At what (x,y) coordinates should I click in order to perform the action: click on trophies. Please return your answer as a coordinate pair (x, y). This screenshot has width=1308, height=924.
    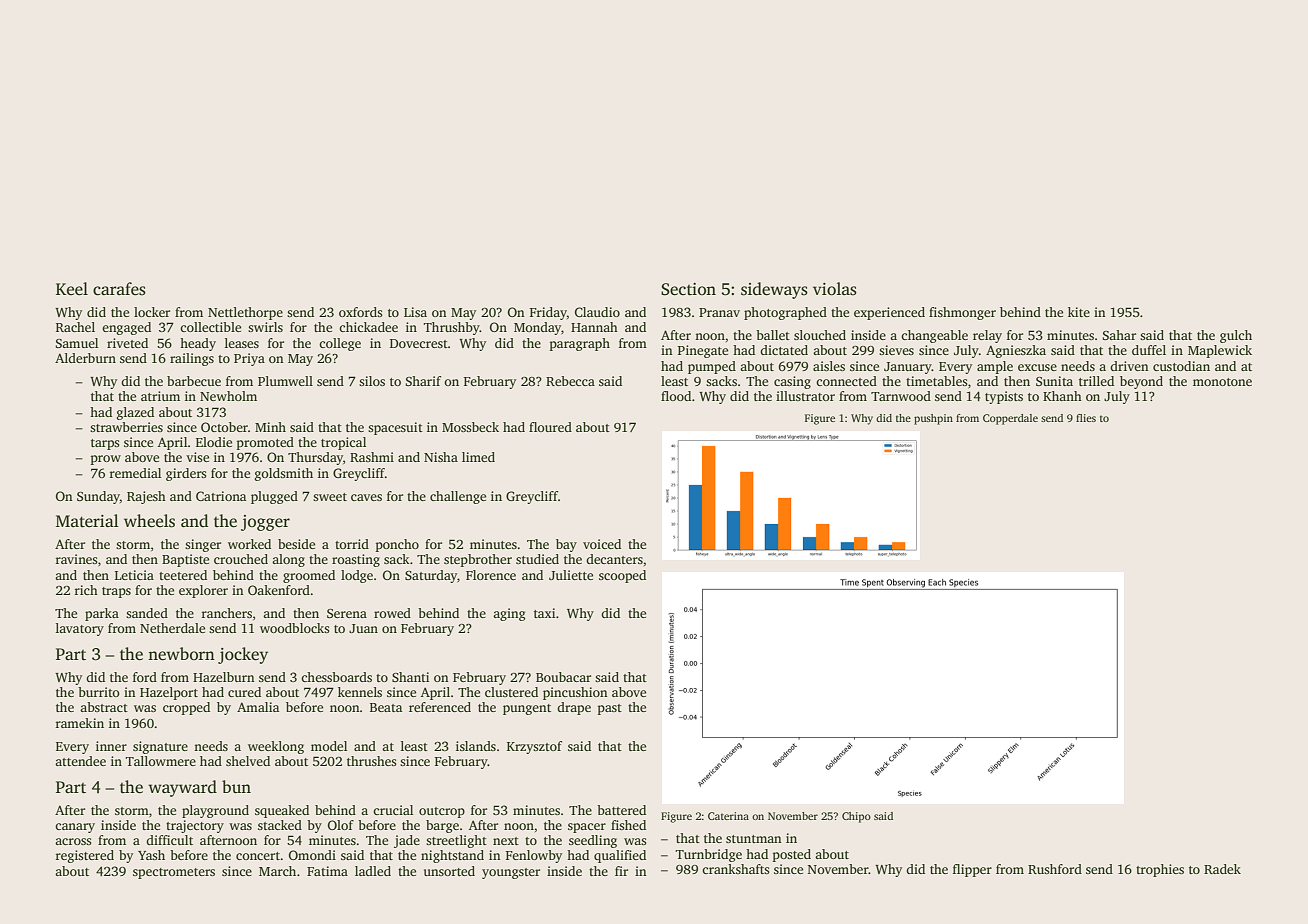
    Looking at the image, I should click on (1160, 870).
